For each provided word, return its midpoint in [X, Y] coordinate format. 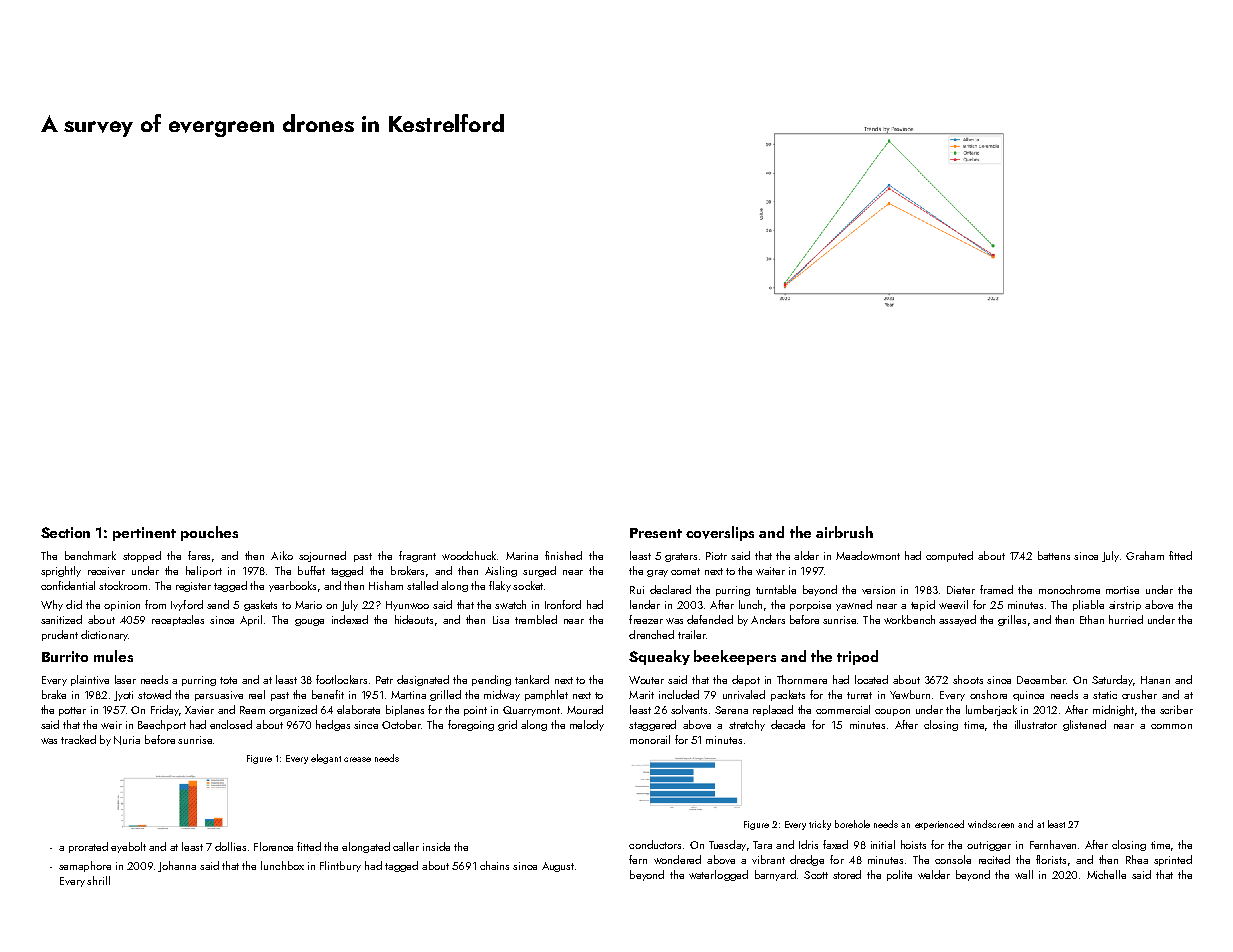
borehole [852, 824]
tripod [857, 657]
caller [406, 846]
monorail [650, 739]
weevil [953, 604]
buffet [311, 570]
